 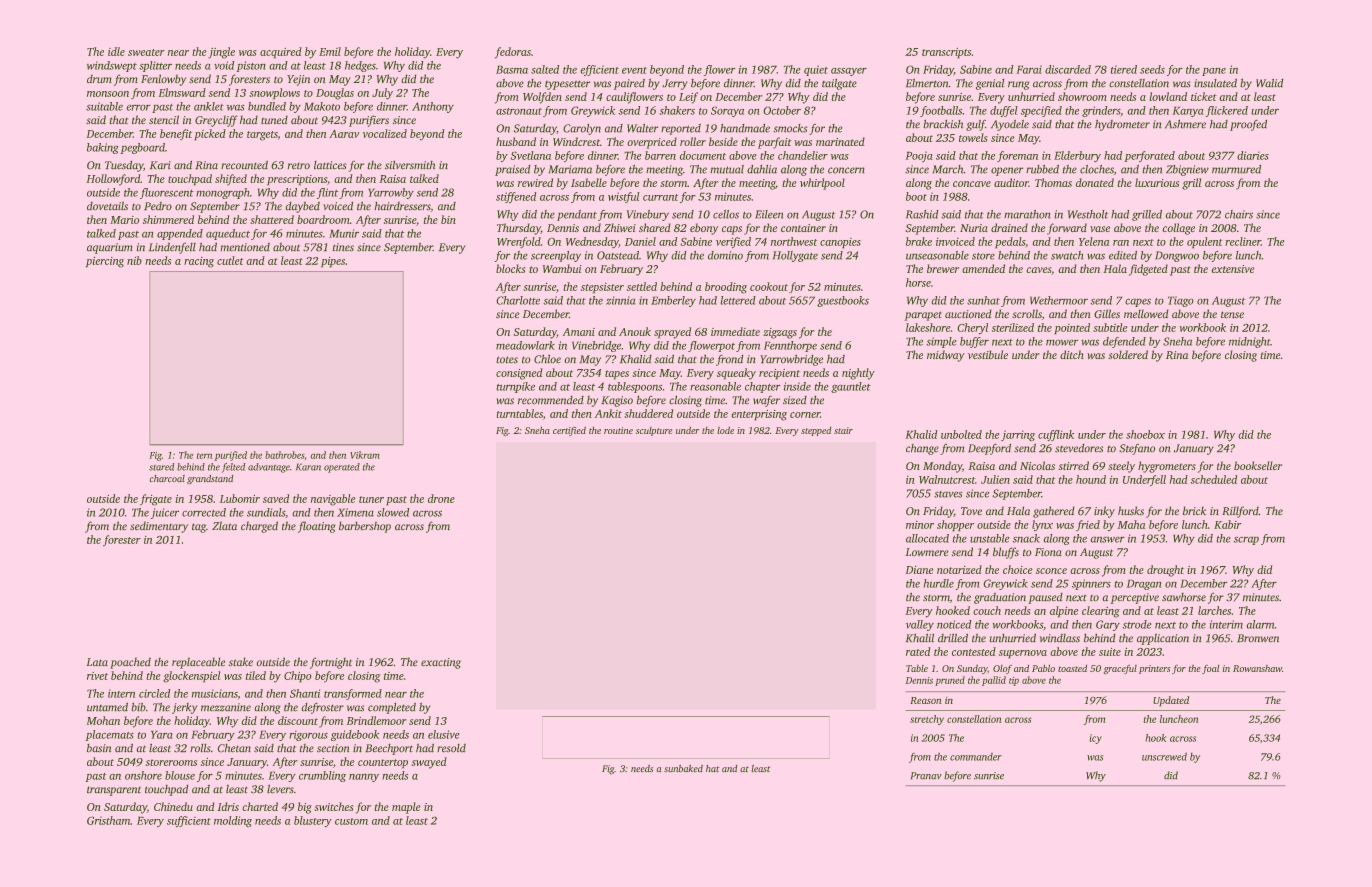 What do you see at coordinates (199, 262) in the image?
I see `racing` at bounding box center [199, 262].
